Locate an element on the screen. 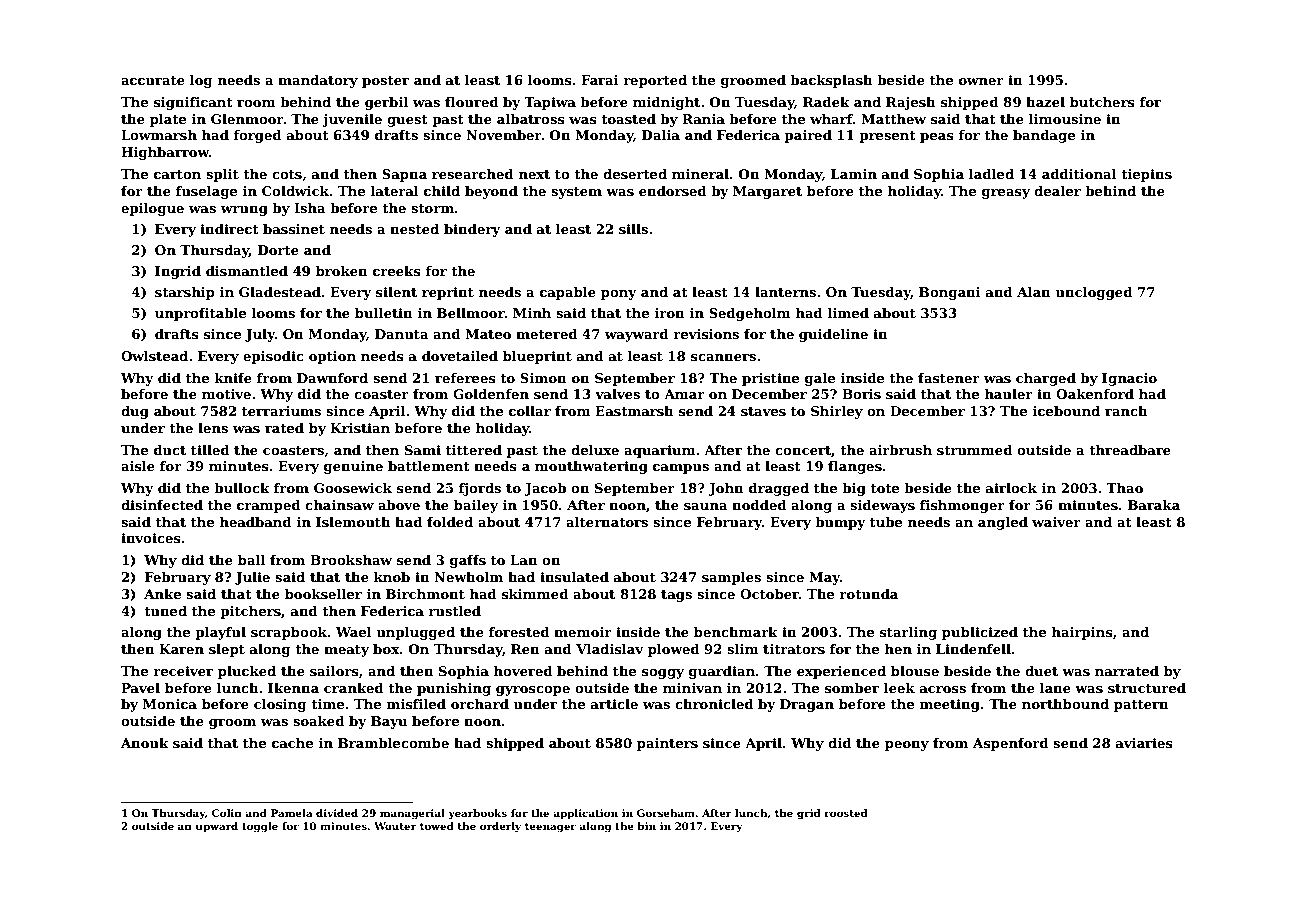 The image size is (1308, 924). Aspenford is located at coordinates (1011, 744).
